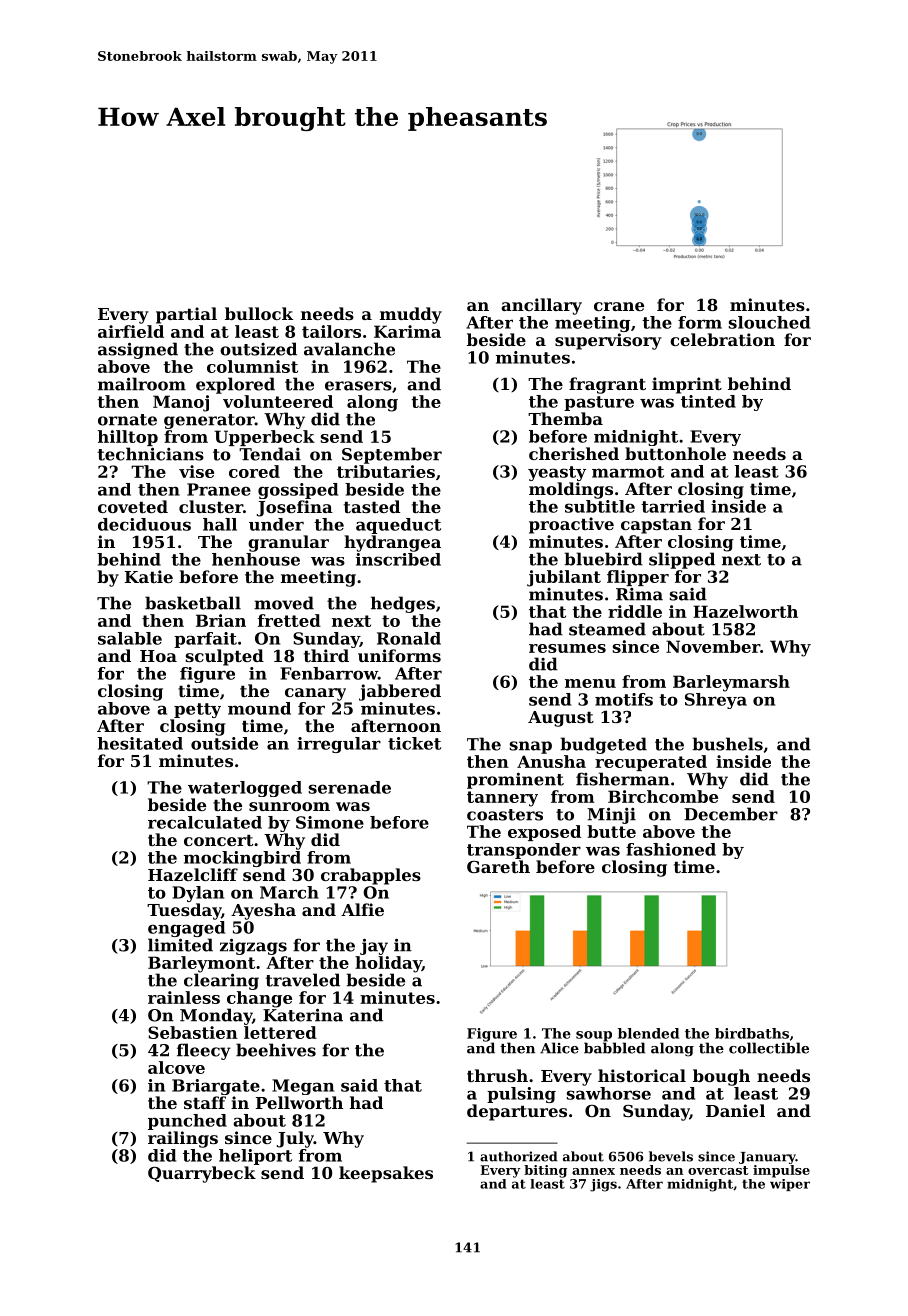 The height and width of the screenshot is (1316, 908). Describe the element at coordinates (259, 708) in the screenshot. I see `mound` at that location.
